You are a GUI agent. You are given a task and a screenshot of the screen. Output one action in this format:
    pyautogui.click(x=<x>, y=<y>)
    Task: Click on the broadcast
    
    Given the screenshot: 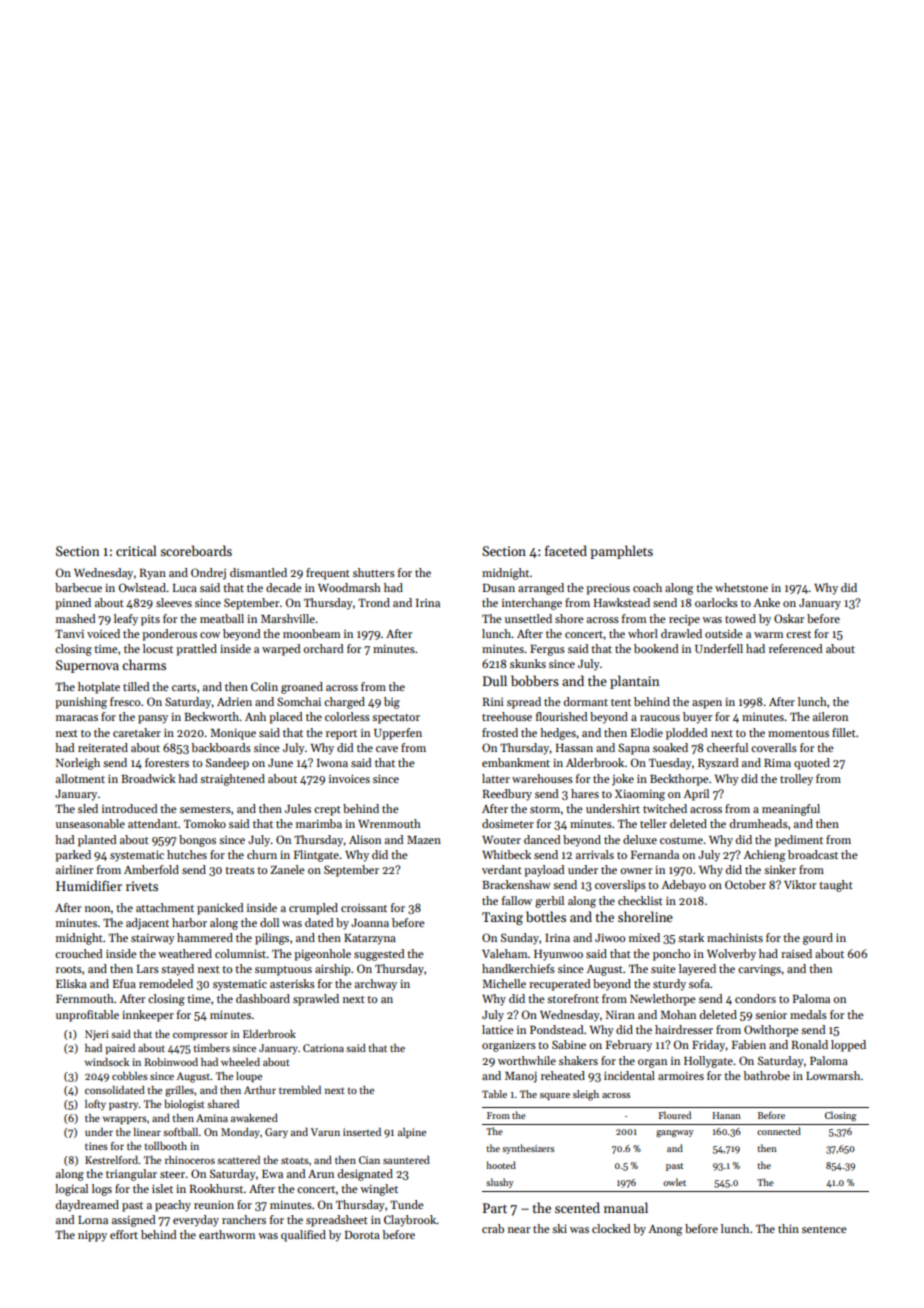 What is the action you would take?
    pyautogui.click(x=813, y=854)
